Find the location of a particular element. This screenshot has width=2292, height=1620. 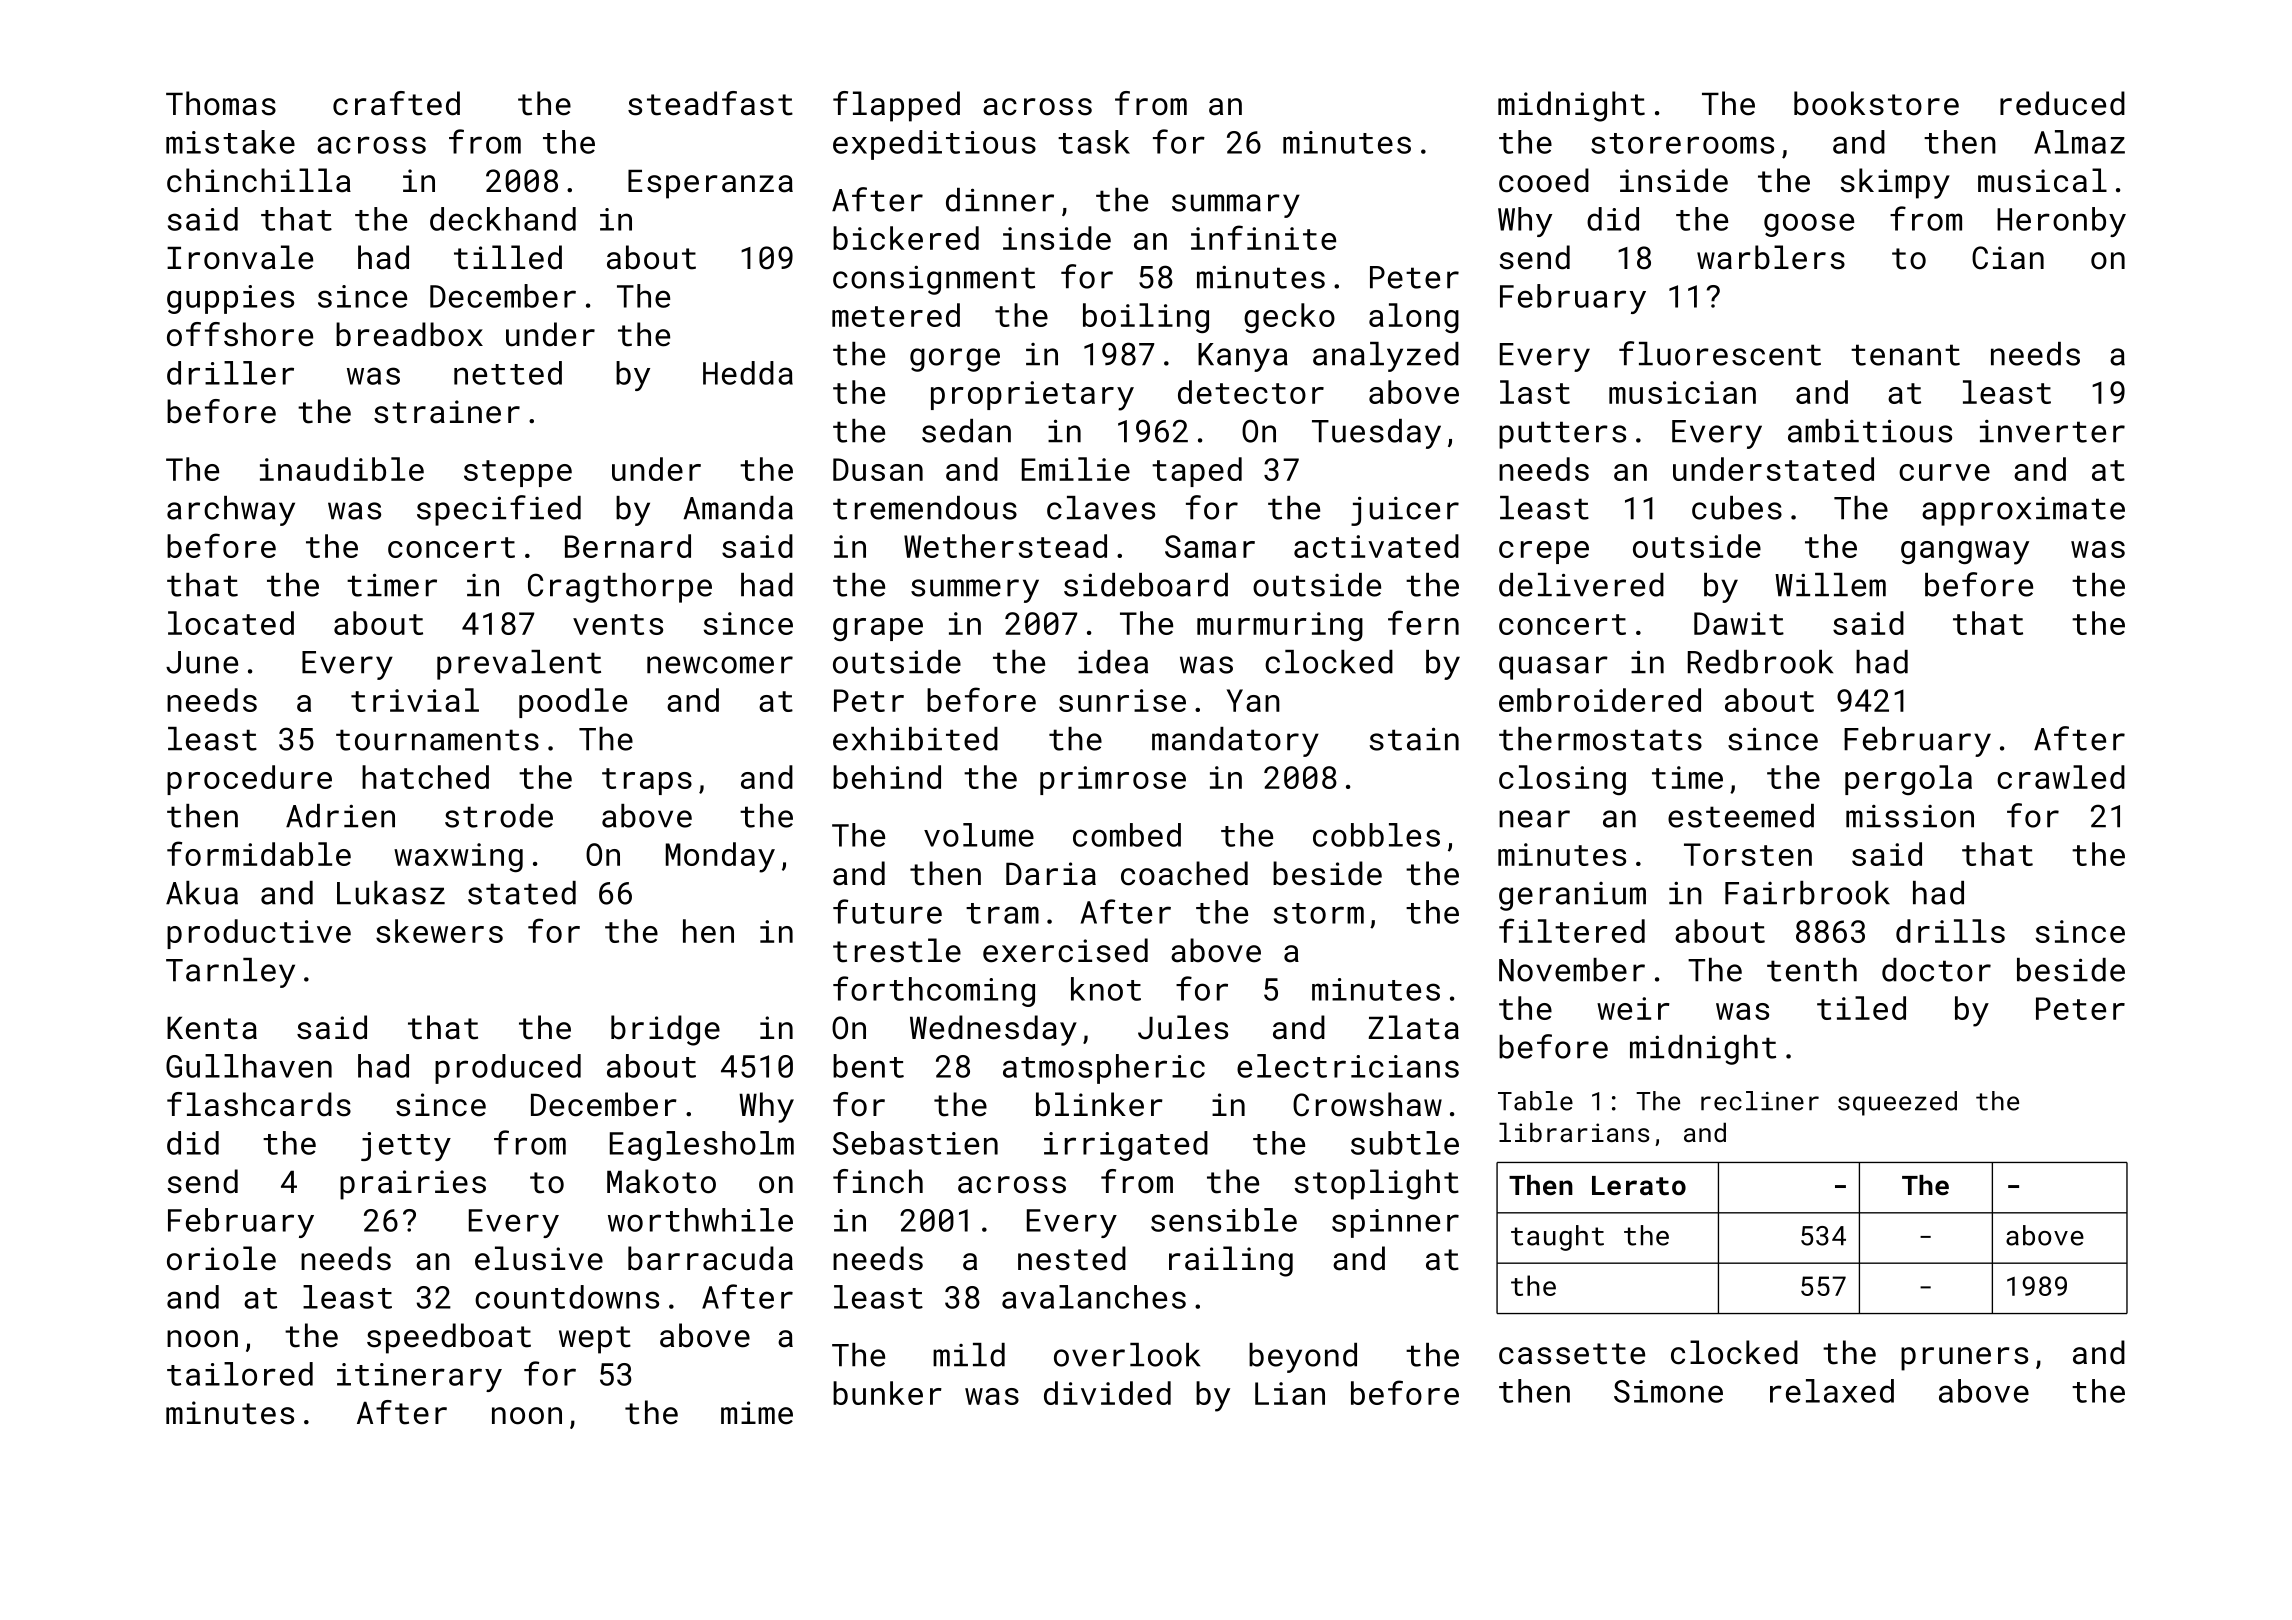

squeezed is located at coordinates (1897, 1103).
